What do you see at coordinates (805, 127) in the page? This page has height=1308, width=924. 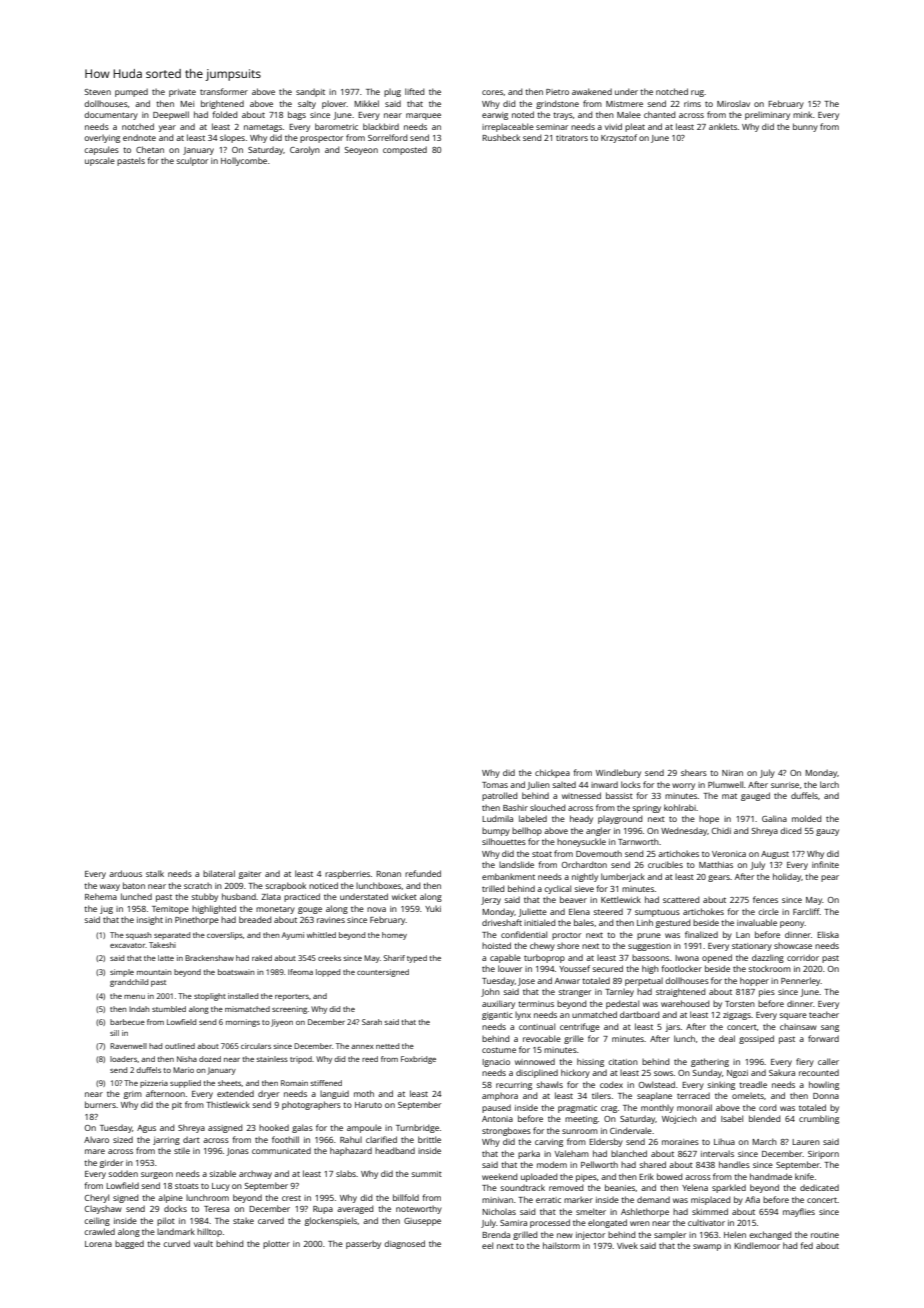 I see `bunny` at bounding box center [805, 127].
